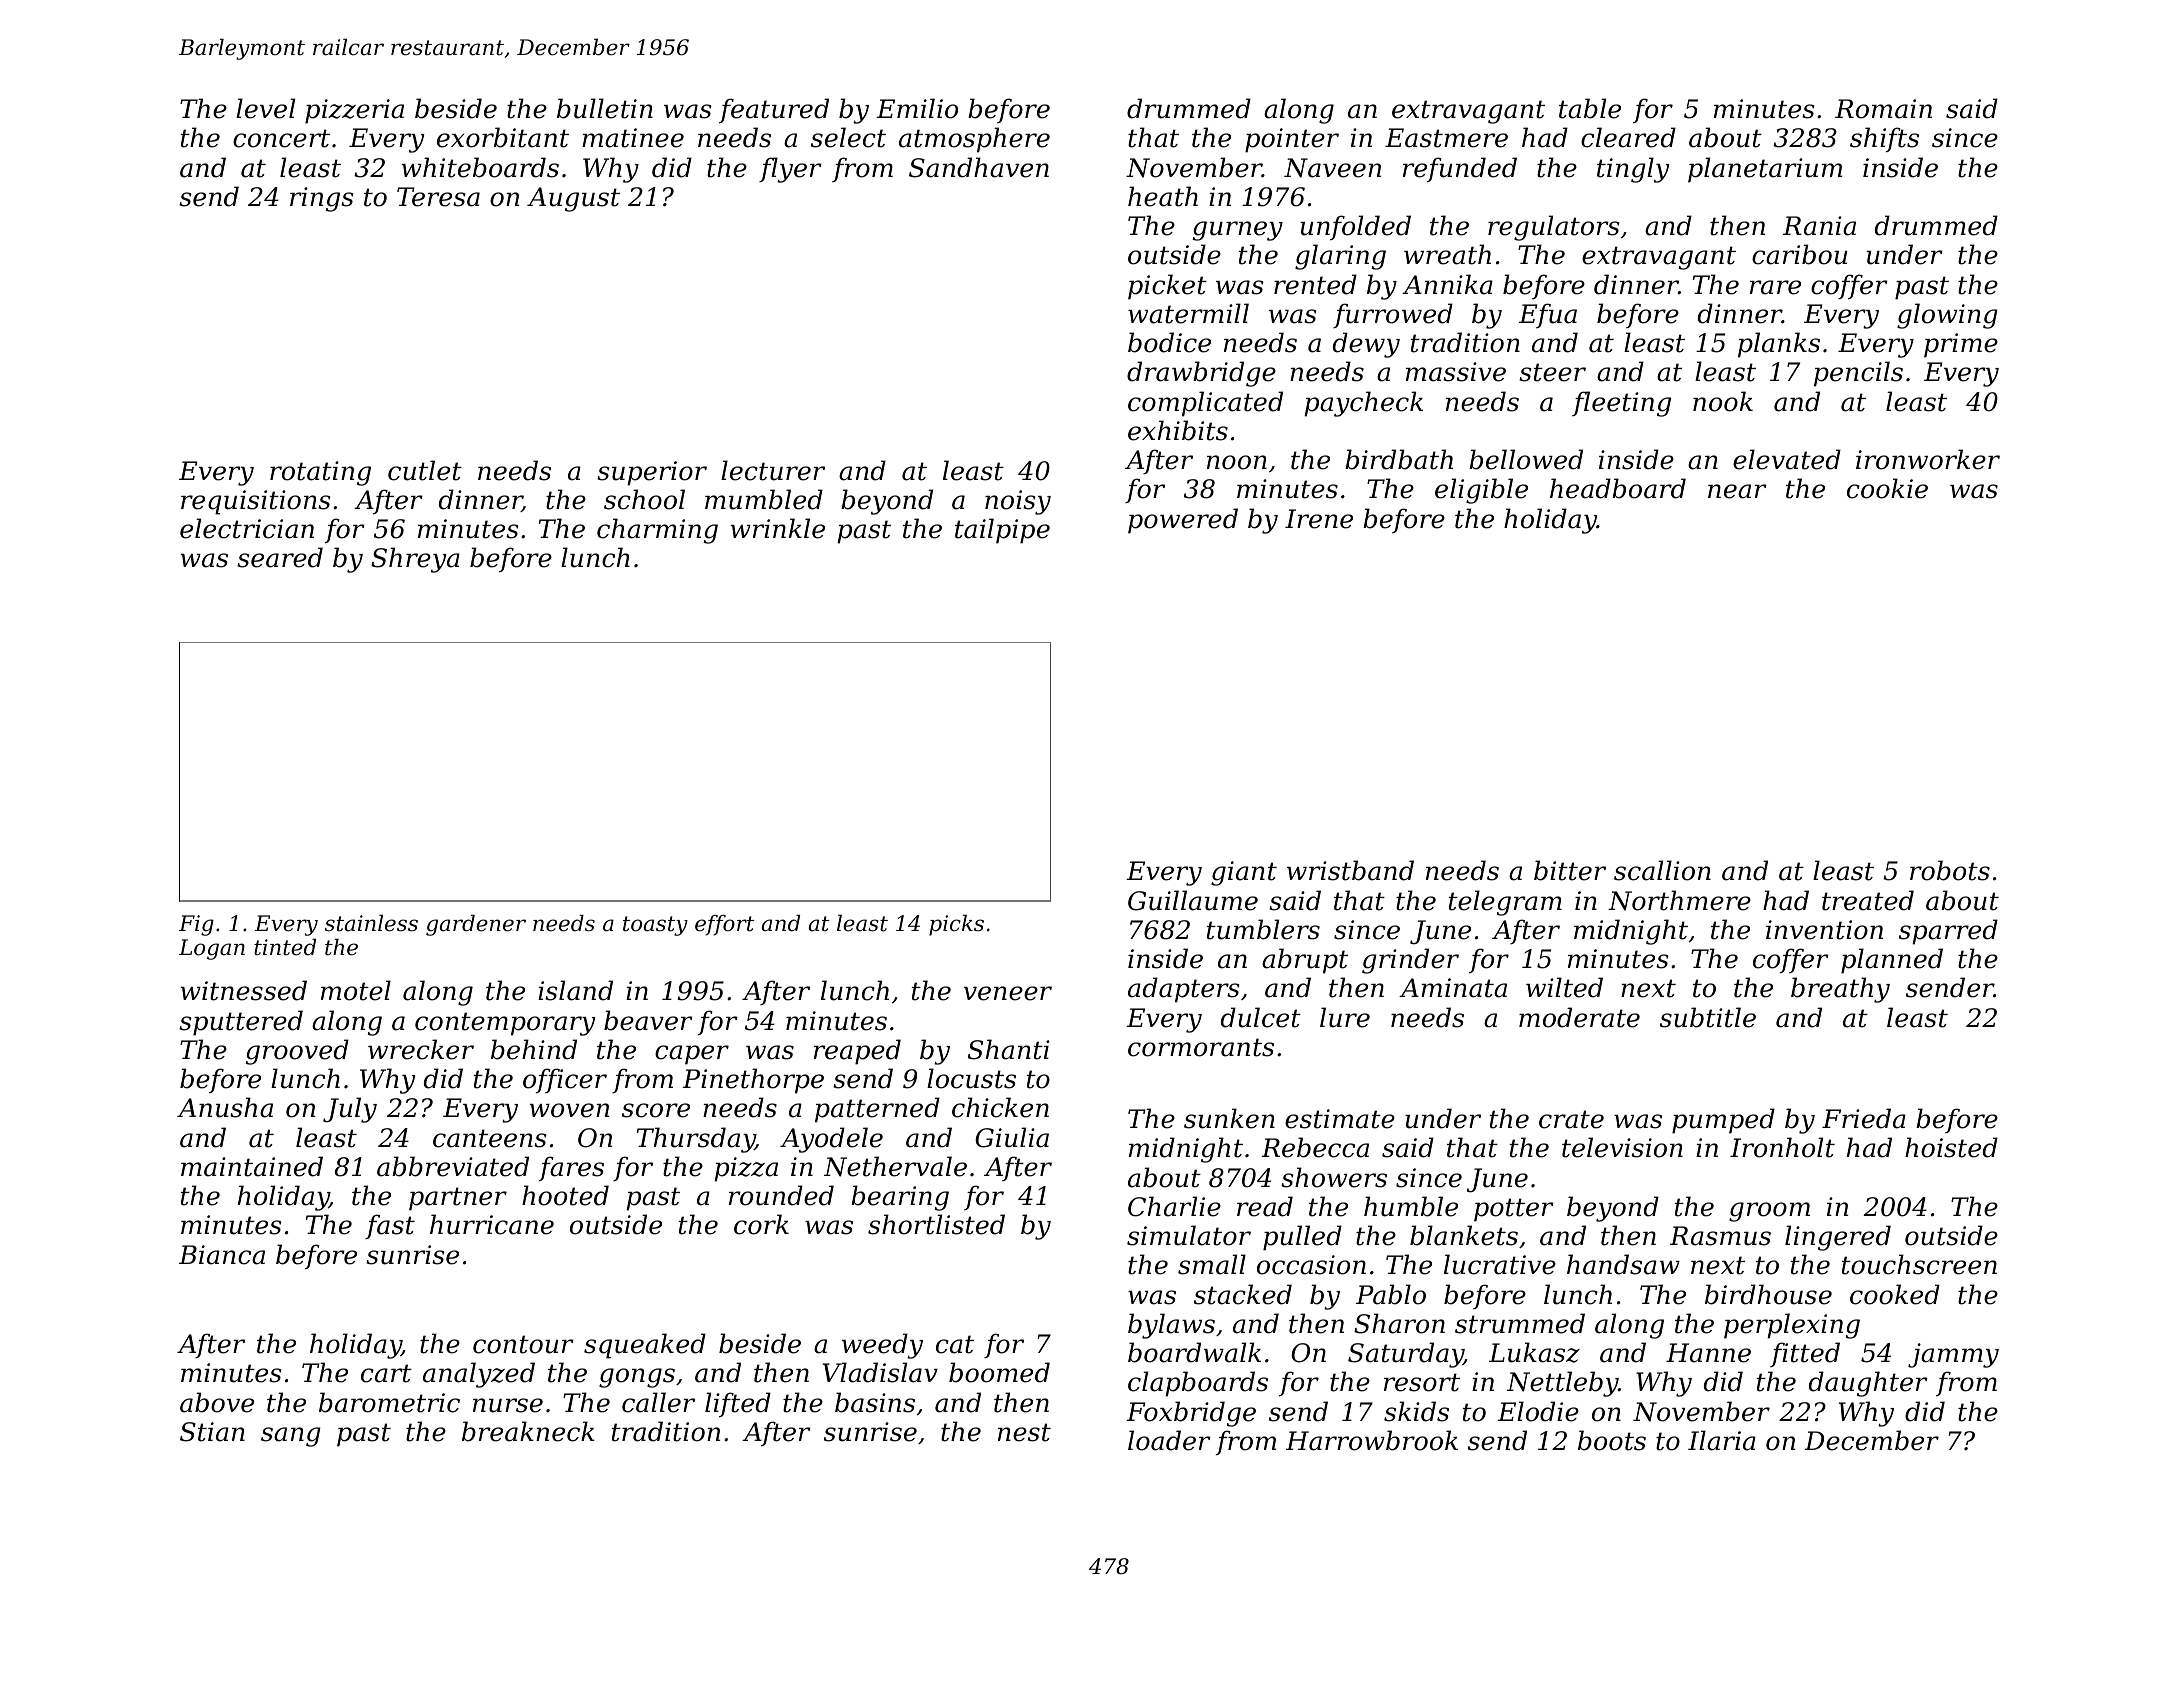 The width and height of the page is (2178, 1683). What do you see at coordinates (1570, 870) in the page?
I see `bitter` at bounding box center [1570, 870].
